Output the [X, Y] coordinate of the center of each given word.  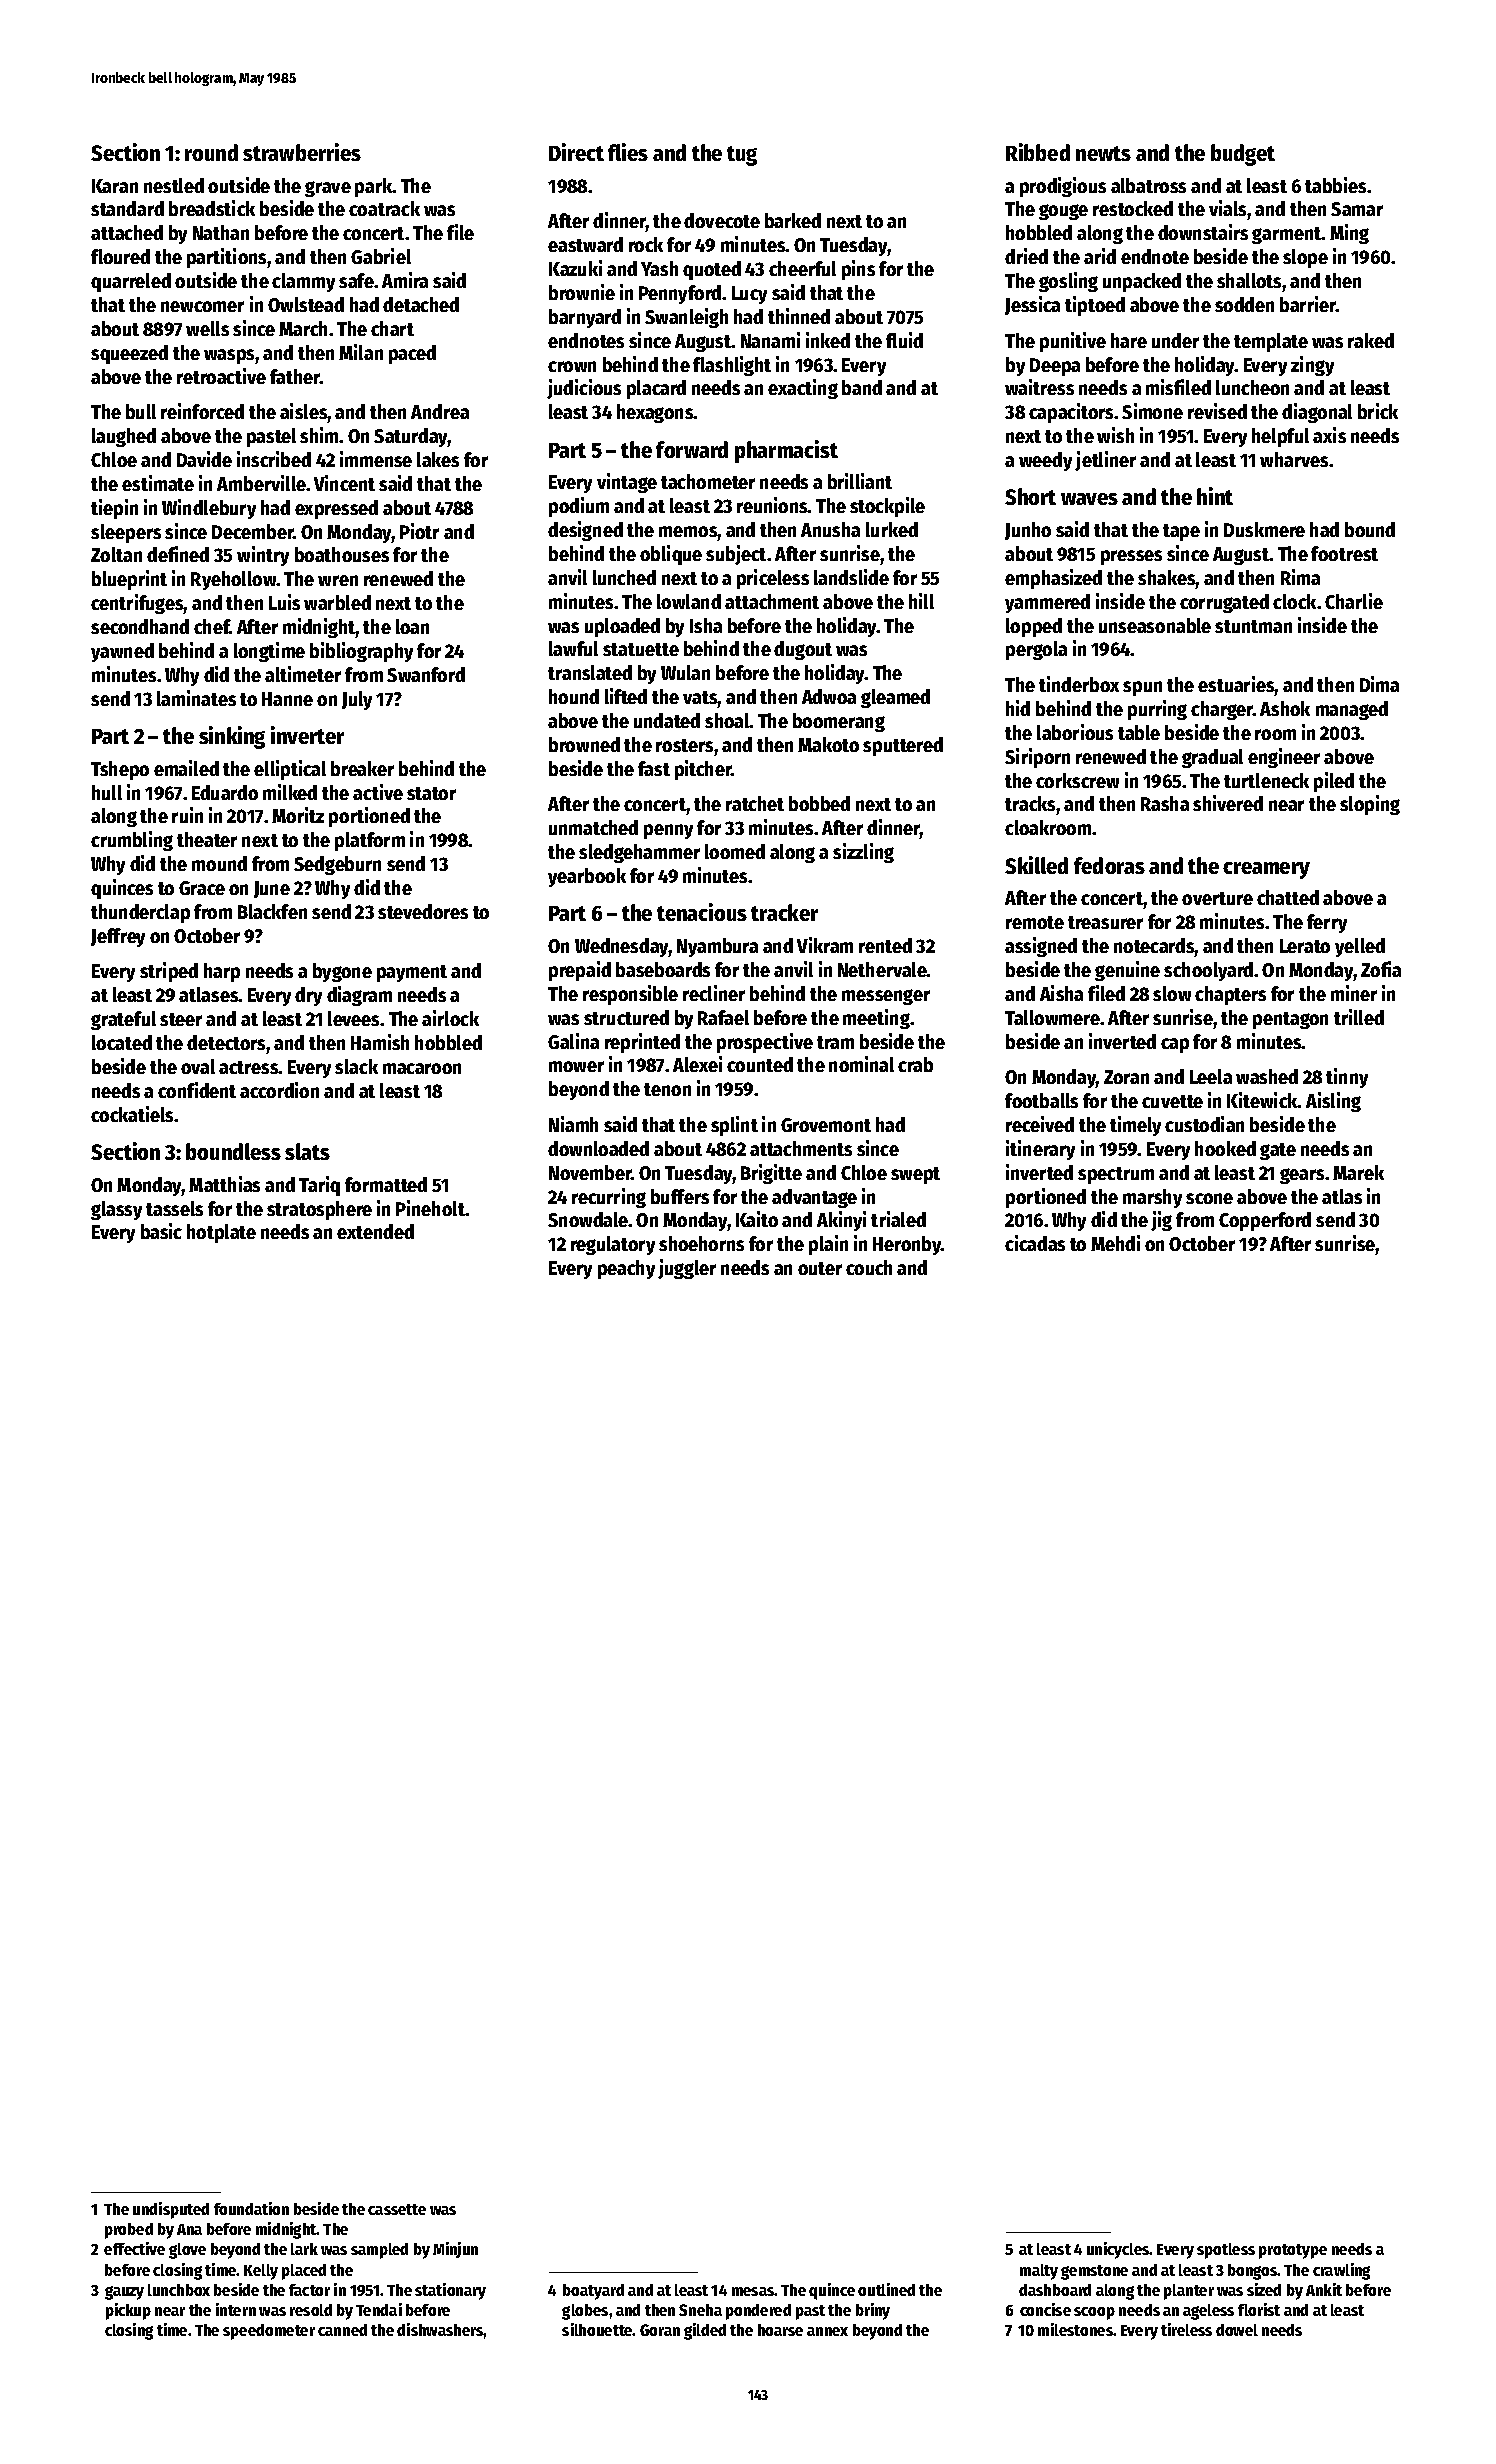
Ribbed [1038, 152]
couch [869, 1267]
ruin [187, 815]
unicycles [1118, 2250]
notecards [1154, 945]
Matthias [224, 1184]
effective [134, 2248]
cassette [397, 2209]
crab [915, 1064]
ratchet [755, 803]
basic [161, 1231]
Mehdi [1115, 1243]
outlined [886, 2289]
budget [1243, 155]
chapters [1230, 995]
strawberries [302, 152]
